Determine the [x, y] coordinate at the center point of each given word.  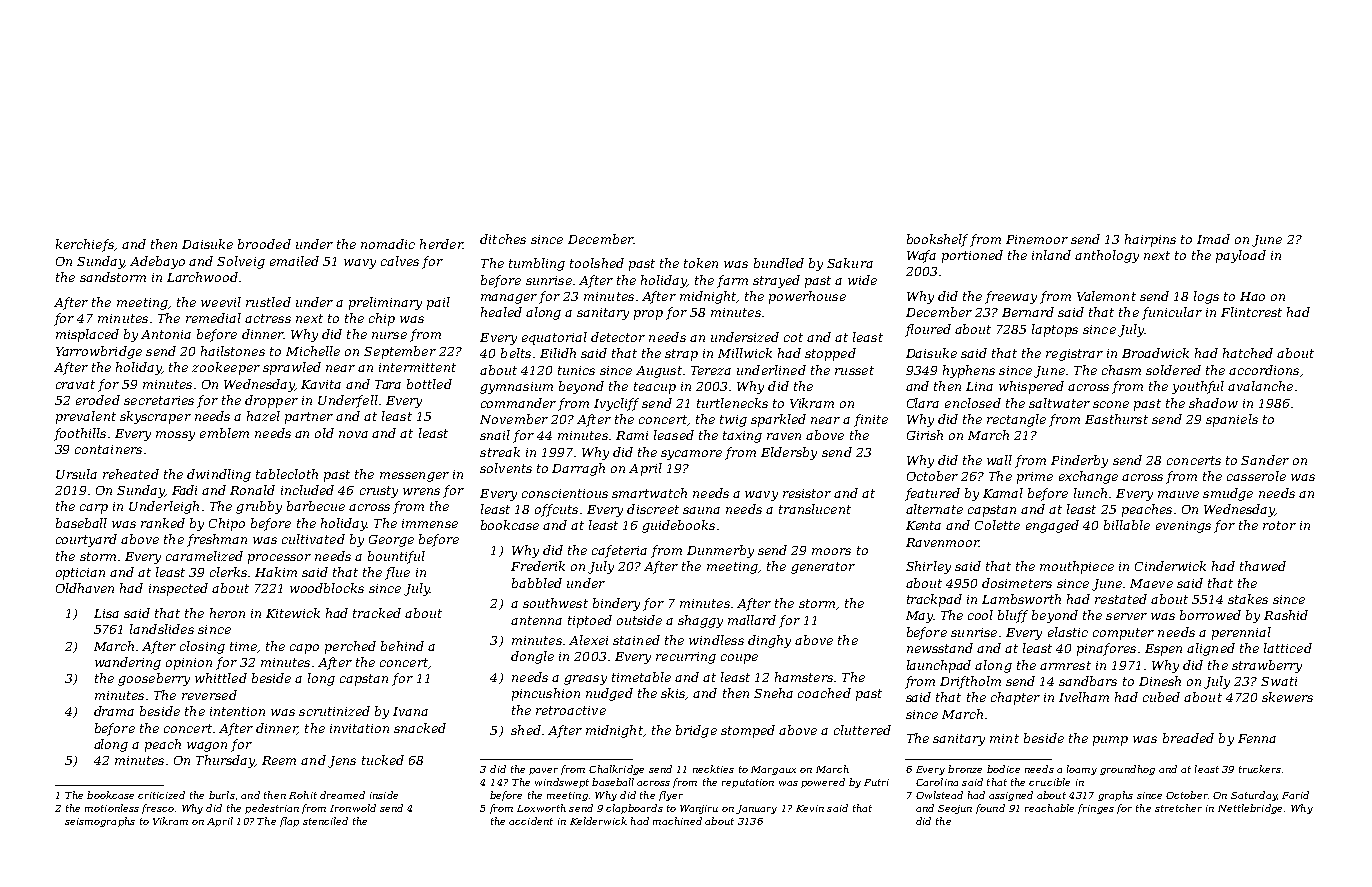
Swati [1279, 681]
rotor [1279, 525]
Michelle [313, 351]
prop [648, 315]
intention [237, 711]
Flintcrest [1251, 312]
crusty [379, 492]
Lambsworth [1021, 599]
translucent [815, 509]
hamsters [804, 677]
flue [397, 573]
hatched [1248, 353]
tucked [383, 760]
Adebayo [157, 262]
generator [823, 568]
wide [862, 280]
